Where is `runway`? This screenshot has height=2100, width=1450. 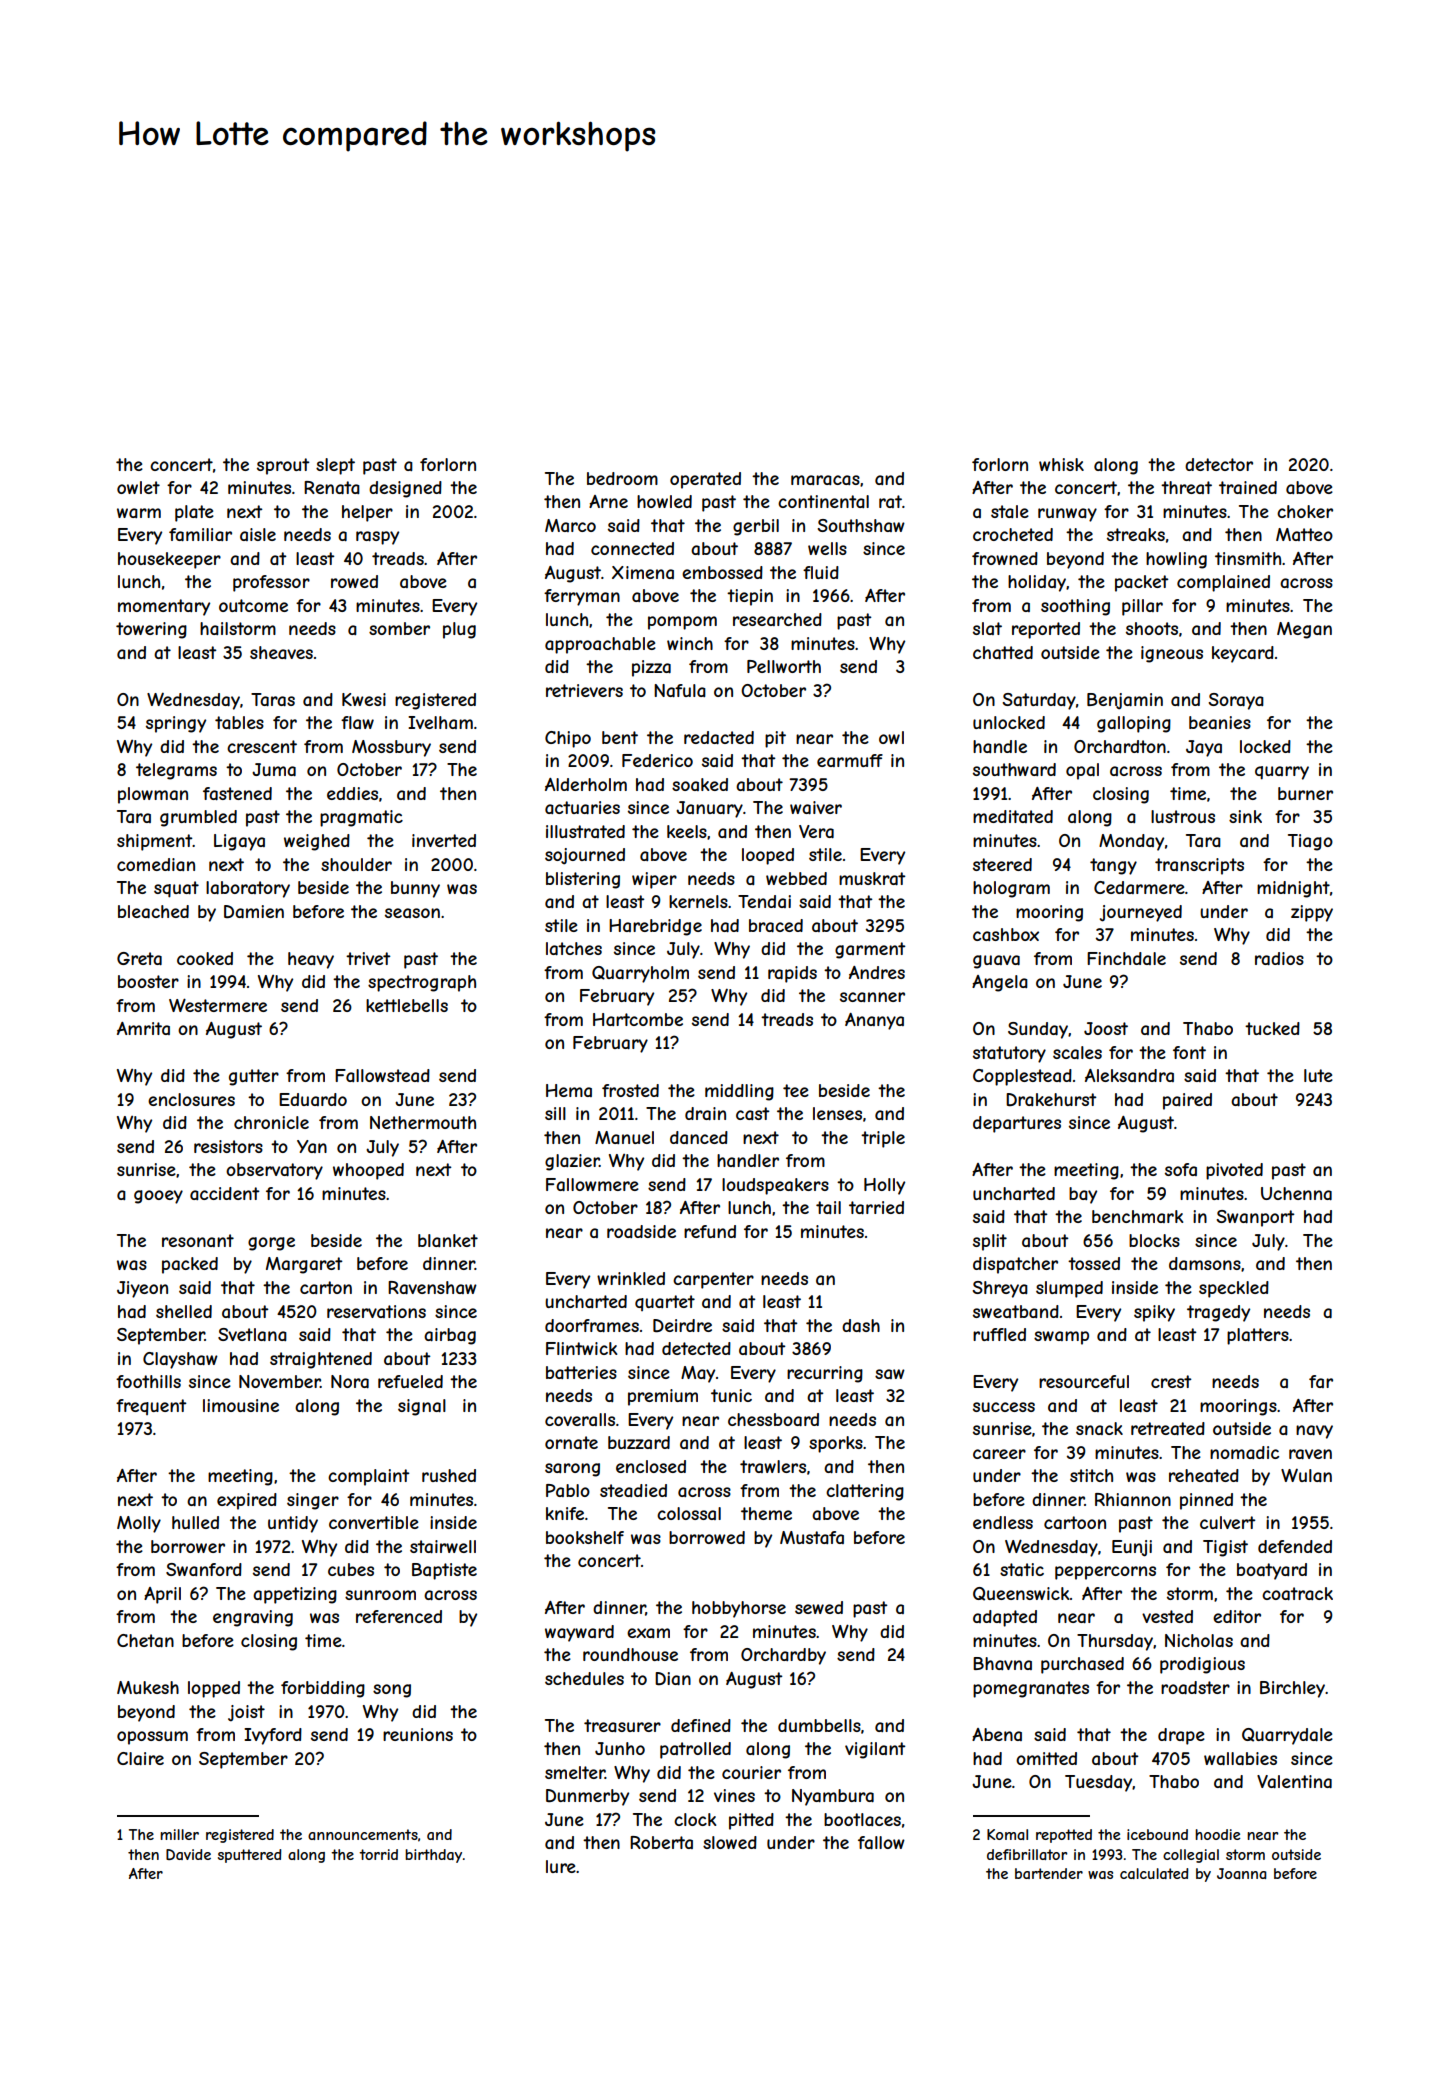 runway is located at coordinates (1067, 515).
